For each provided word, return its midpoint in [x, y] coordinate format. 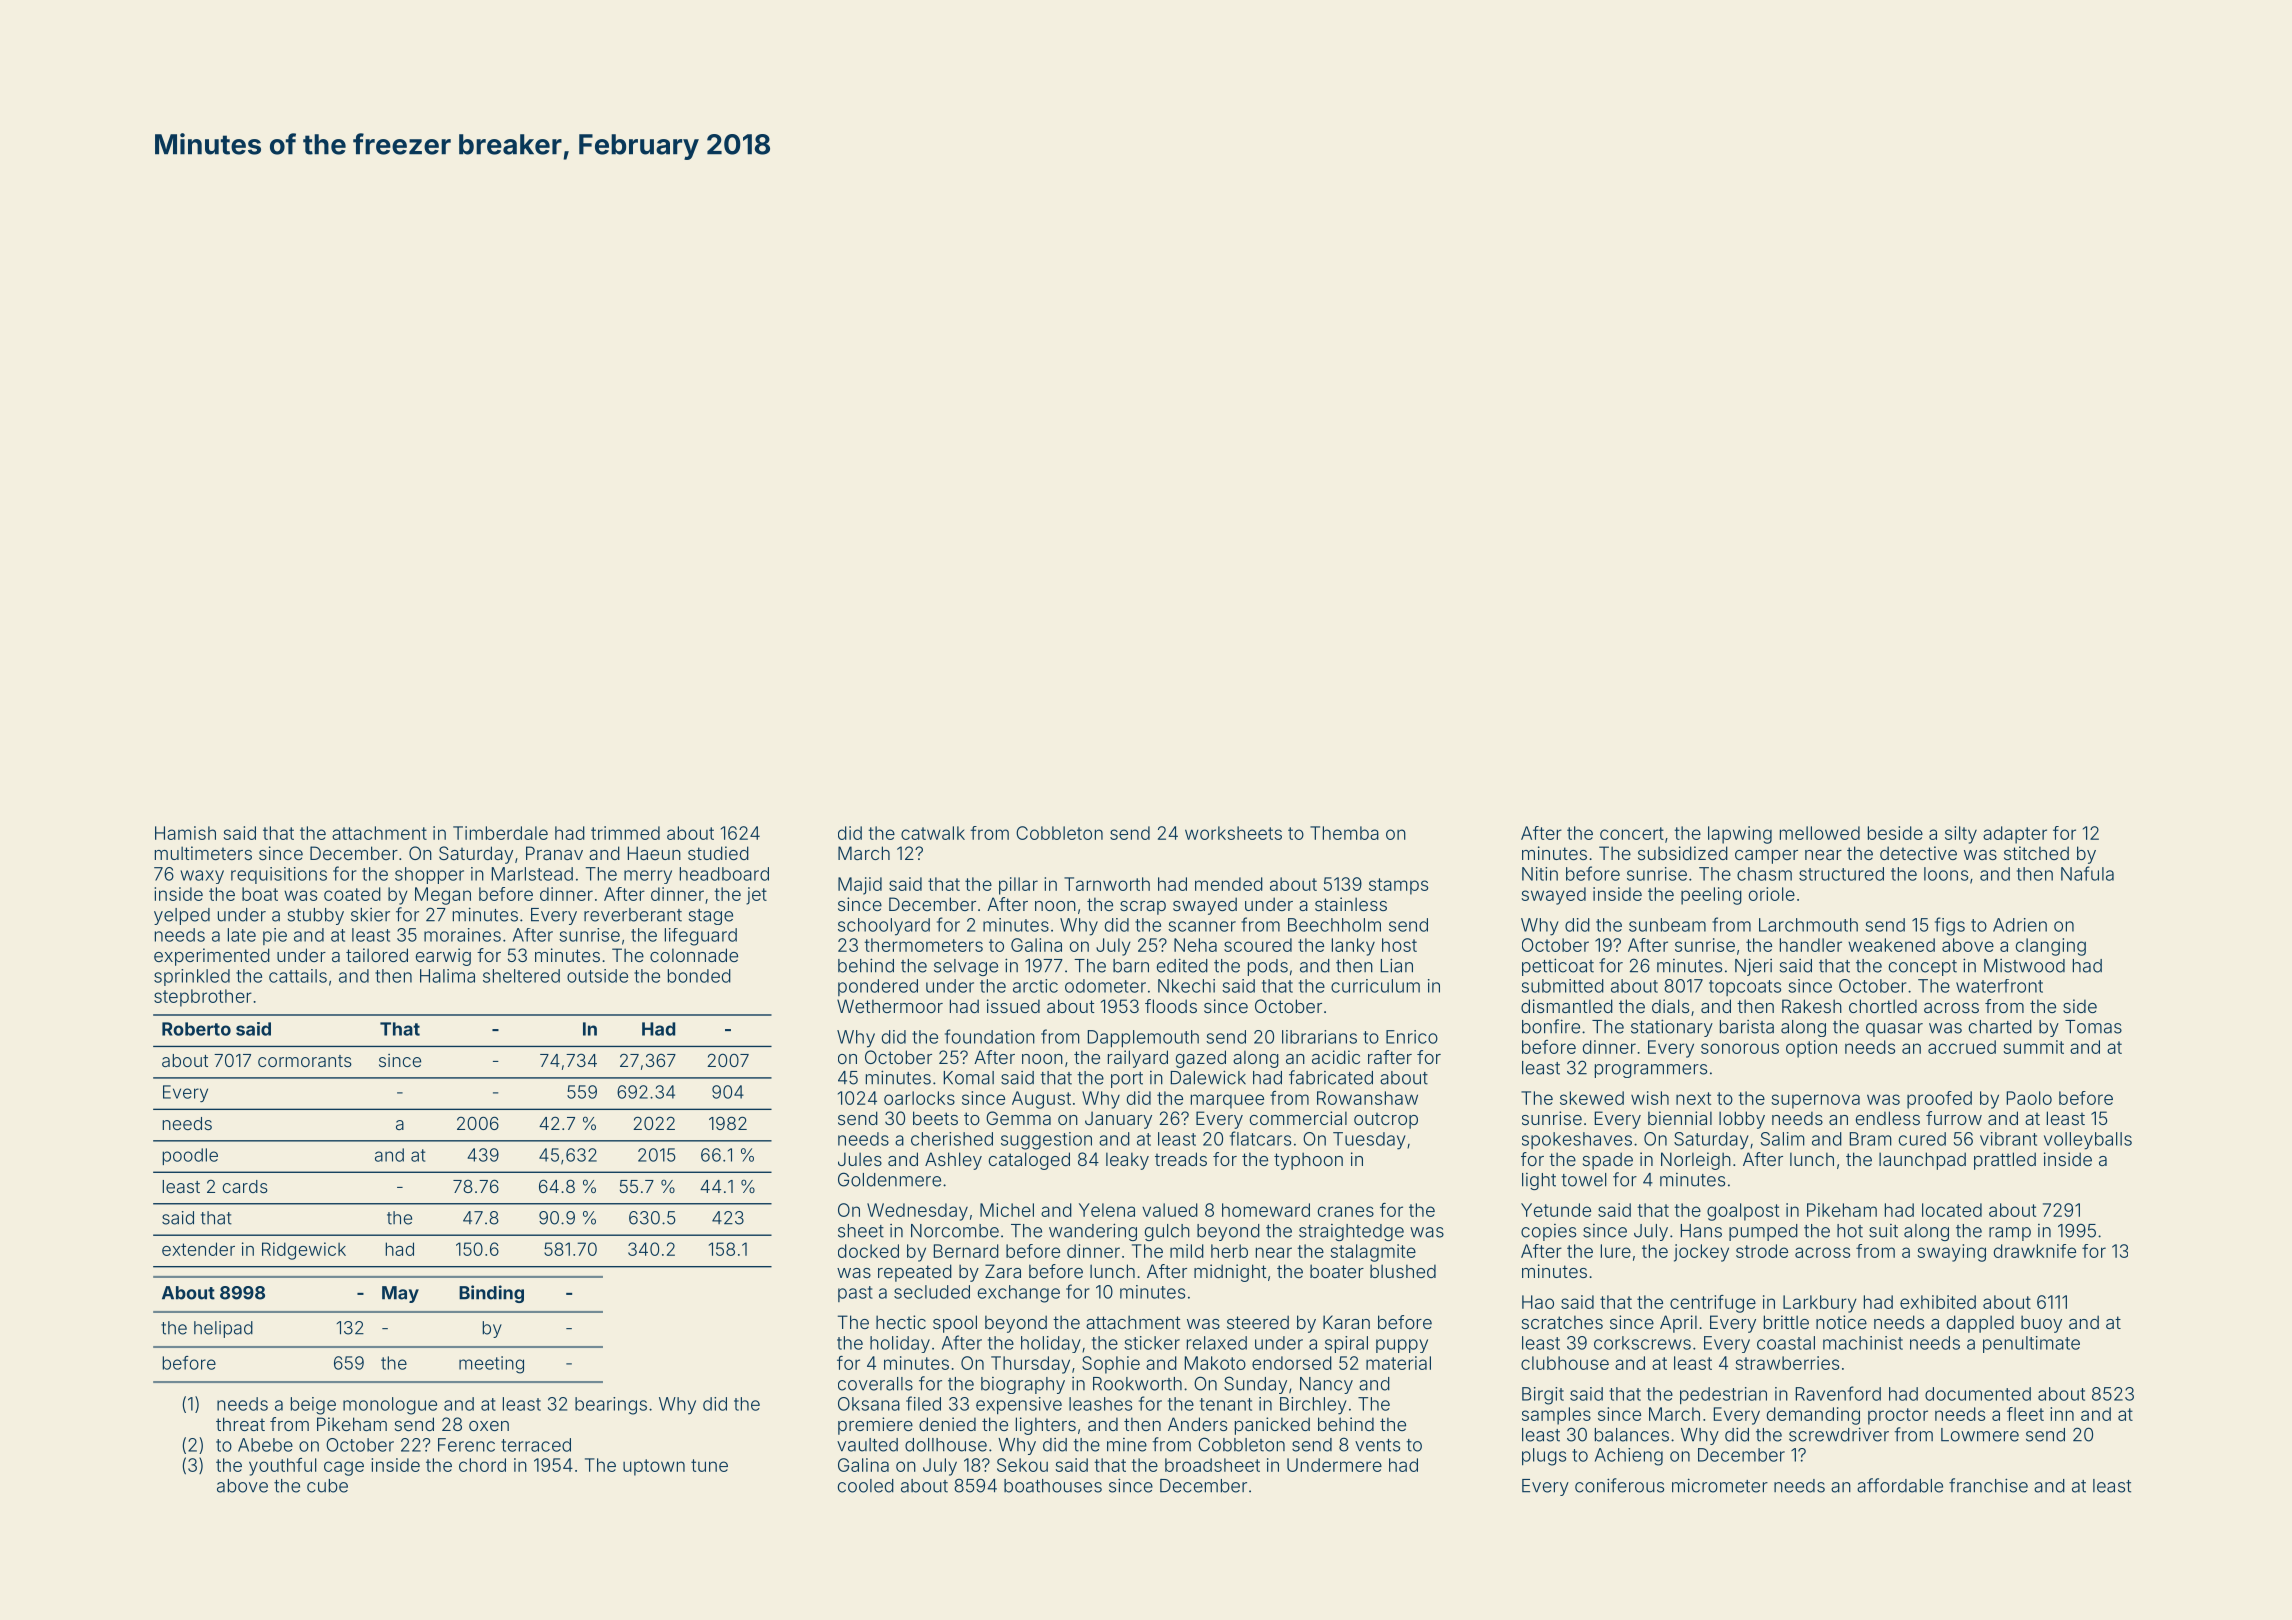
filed [923, 1403]
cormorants [305, 1061]
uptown [654, 1467]
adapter [2015, 835]
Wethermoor [890, 1006]
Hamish [185, 833]
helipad [223, 1329]
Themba [1344, 833]
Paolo [2029, 1098]
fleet [2025, 1414]
